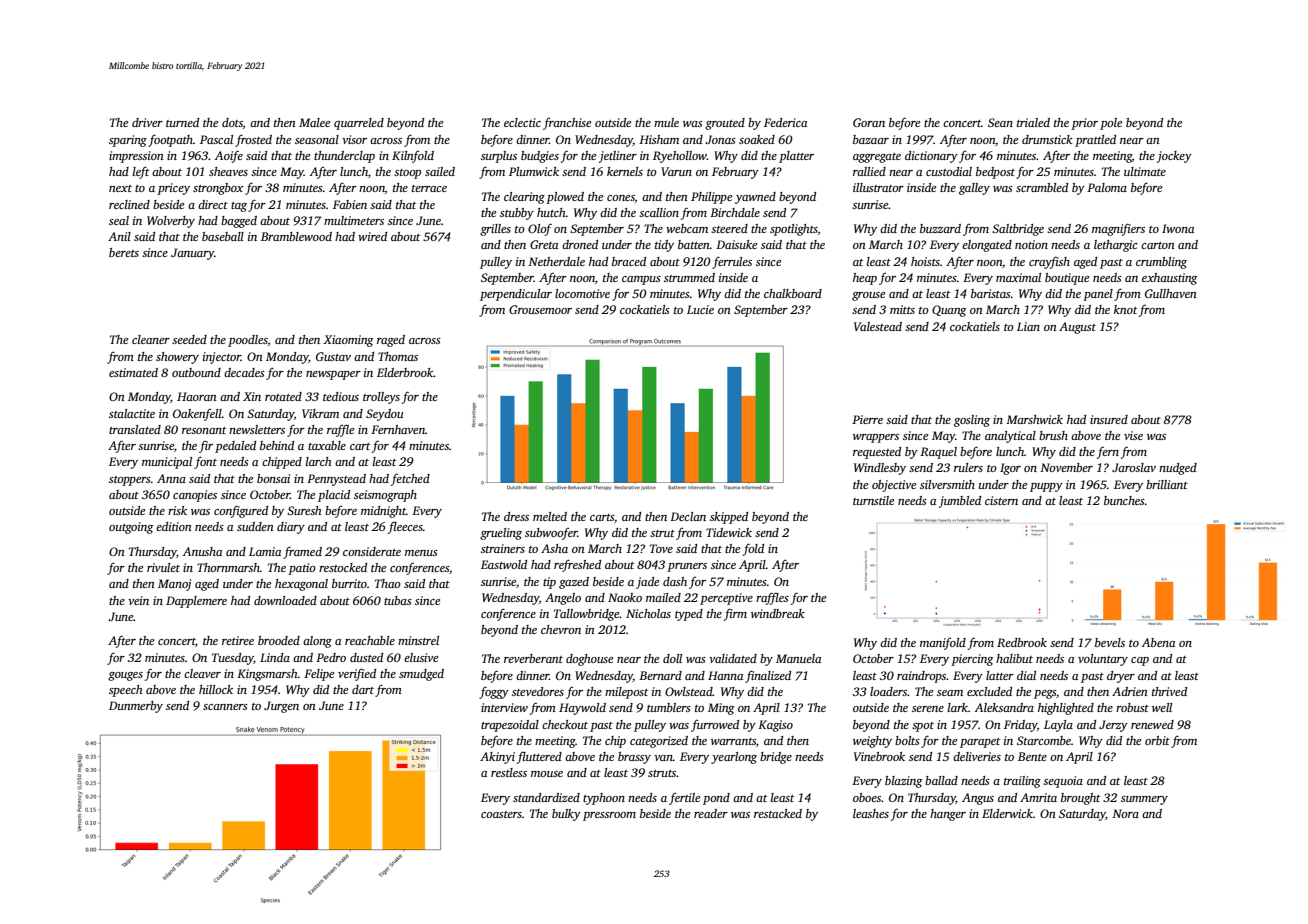  What do you see at coordinates (239, 222) in the document?
I see `bagged` at bounding box center [239, 222].
